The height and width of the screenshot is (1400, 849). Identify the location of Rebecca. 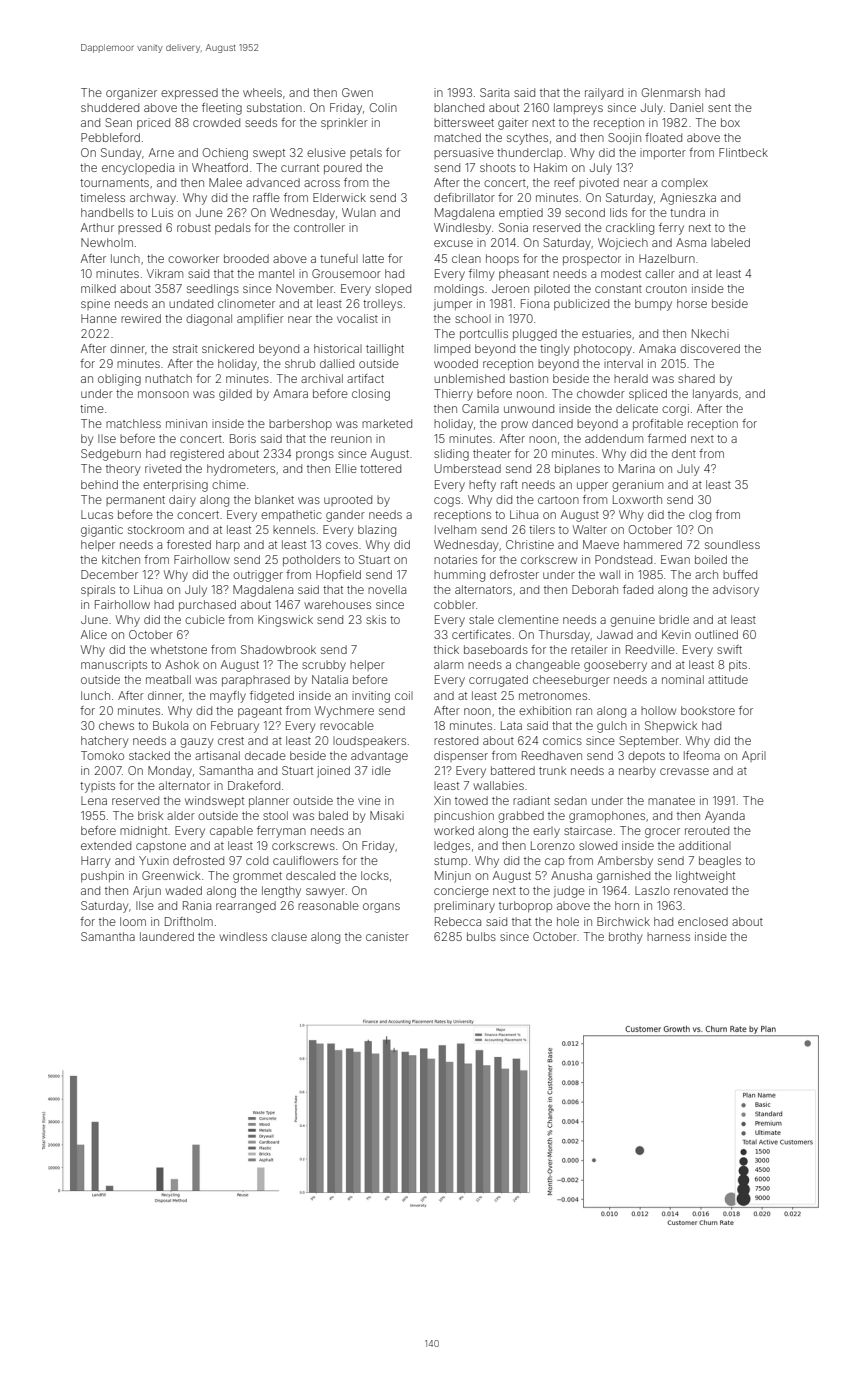
(458, 921).
